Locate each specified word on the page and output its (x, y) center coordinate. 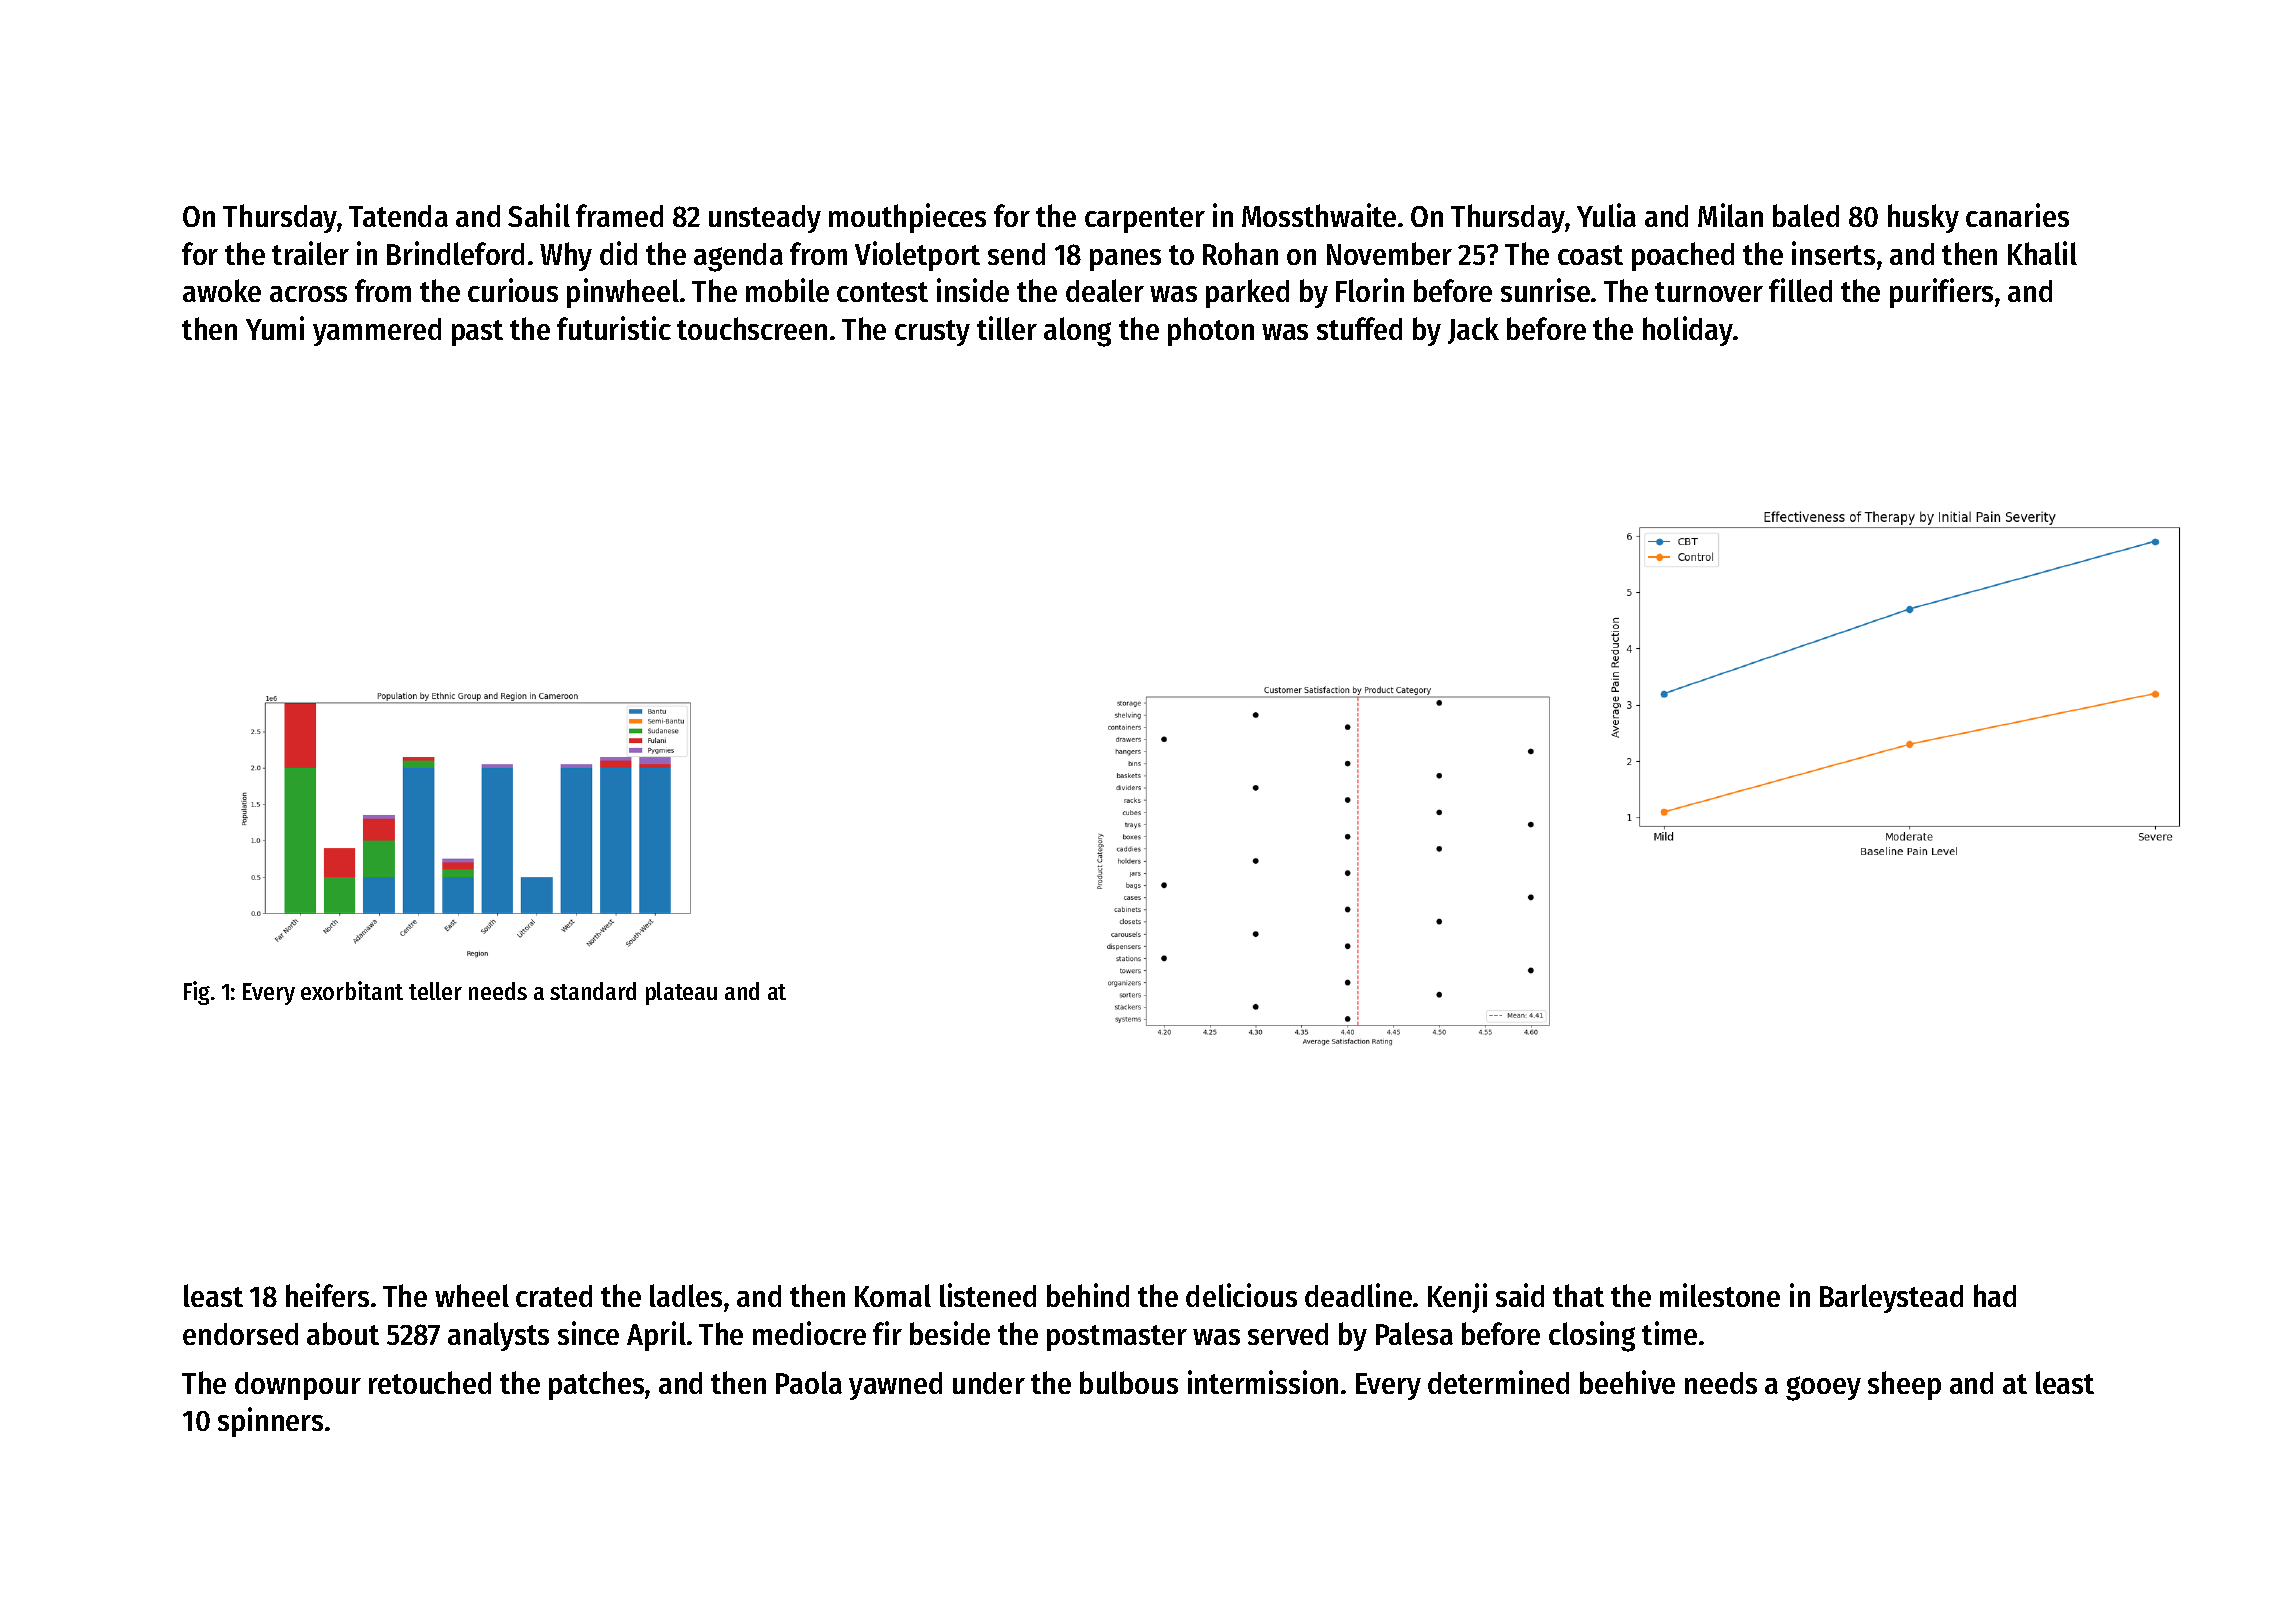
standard (593, 991)
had (1995, 1295)
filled (1800, 290)
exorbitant (352, 990)
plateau (681, 993)
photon (1211, 331)
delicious (1241, 1295)
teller (435, 991)
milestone (1720, 1295)
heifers (327, 1295)
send (1016, 254)
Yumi (275, 328)
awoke (222, 290)
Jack (1473, 330)
